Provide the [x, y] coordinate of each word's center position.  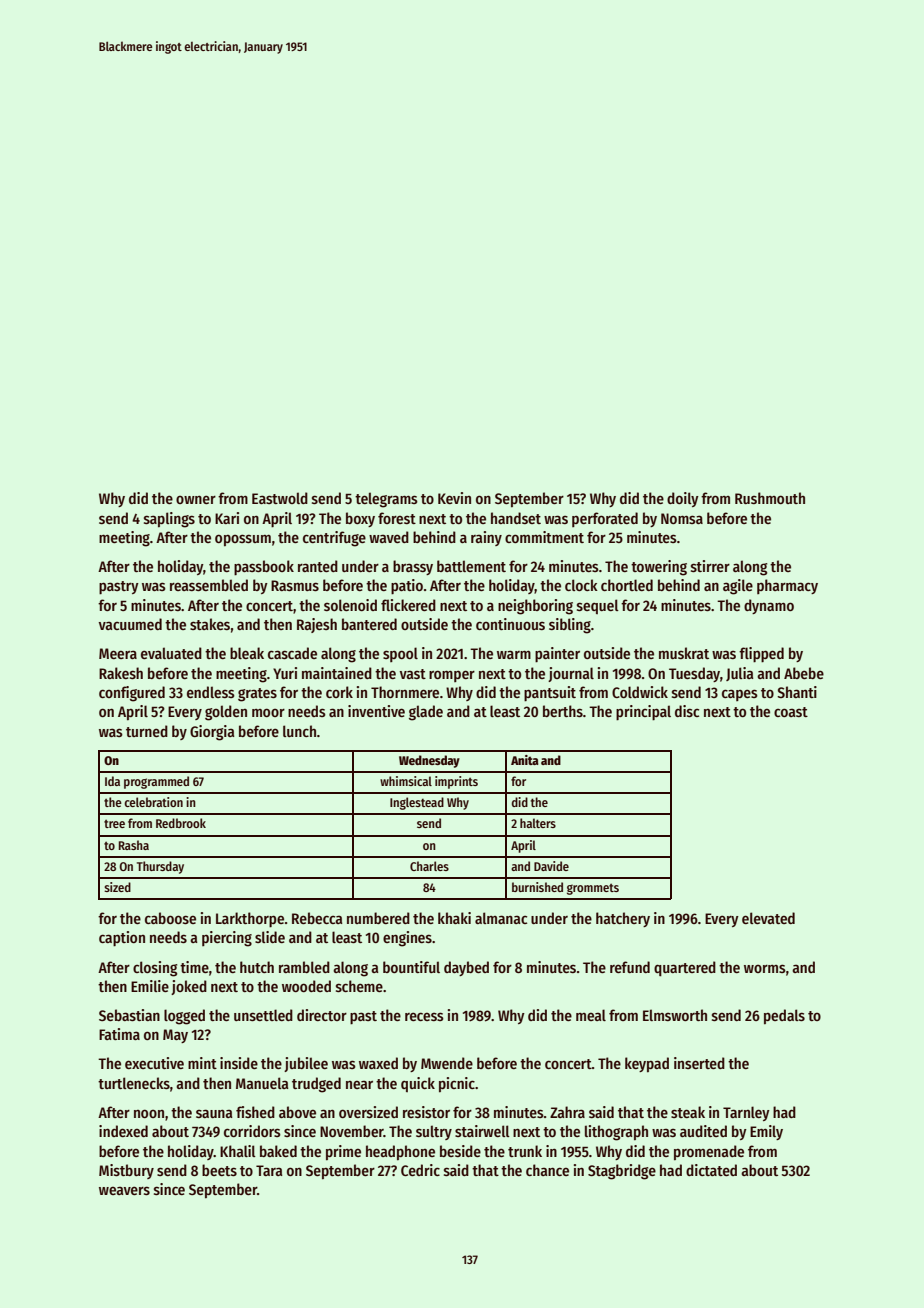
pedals [784, 1017]
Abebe [804, 673]
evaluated [171, 653]
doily [683, 499]
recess [424, 1016]
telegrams [386, 500]
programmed [156, 782]
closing [155, 969]
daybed [466, 968]
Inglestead [417, 803]
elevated [768, 918]
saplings [169, 520]
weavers [124, 1190]
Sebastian [129, 1015]
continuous [510, 624]
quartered [685, 969]
